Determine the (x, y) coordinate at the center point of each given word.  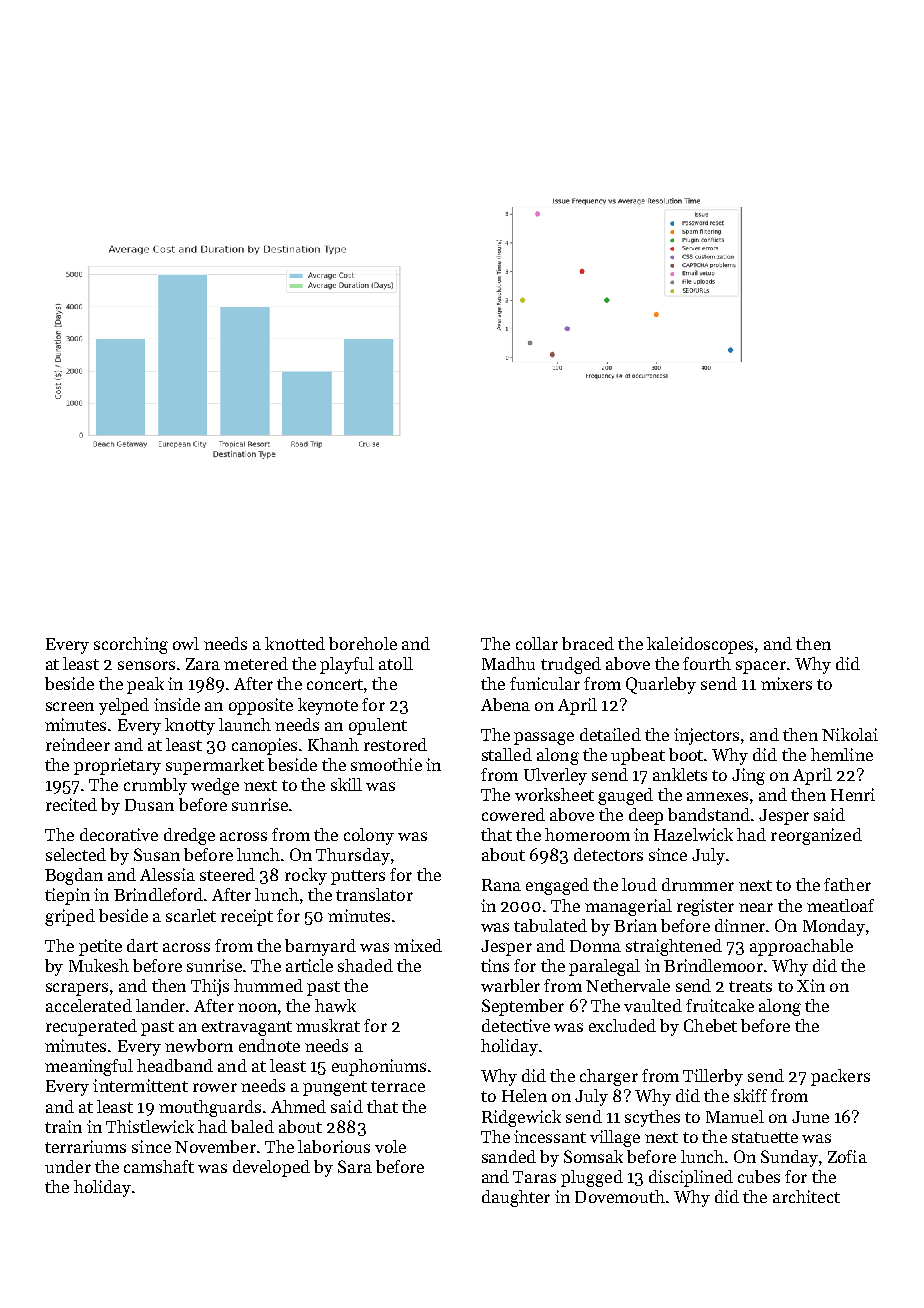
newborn (199, 1045)
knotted (295, 643)
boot (686, 754)
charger (609, 1077)
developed (271, 1168)
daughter (516, 1198)
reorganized (816, 836)
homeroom (587, 834)
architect (806, 1196)
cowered (513, 814)
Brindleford (158, 894)
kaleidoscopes (700, 645)
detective (516, 1025)
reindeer (78, 744)
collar (537, 643)
